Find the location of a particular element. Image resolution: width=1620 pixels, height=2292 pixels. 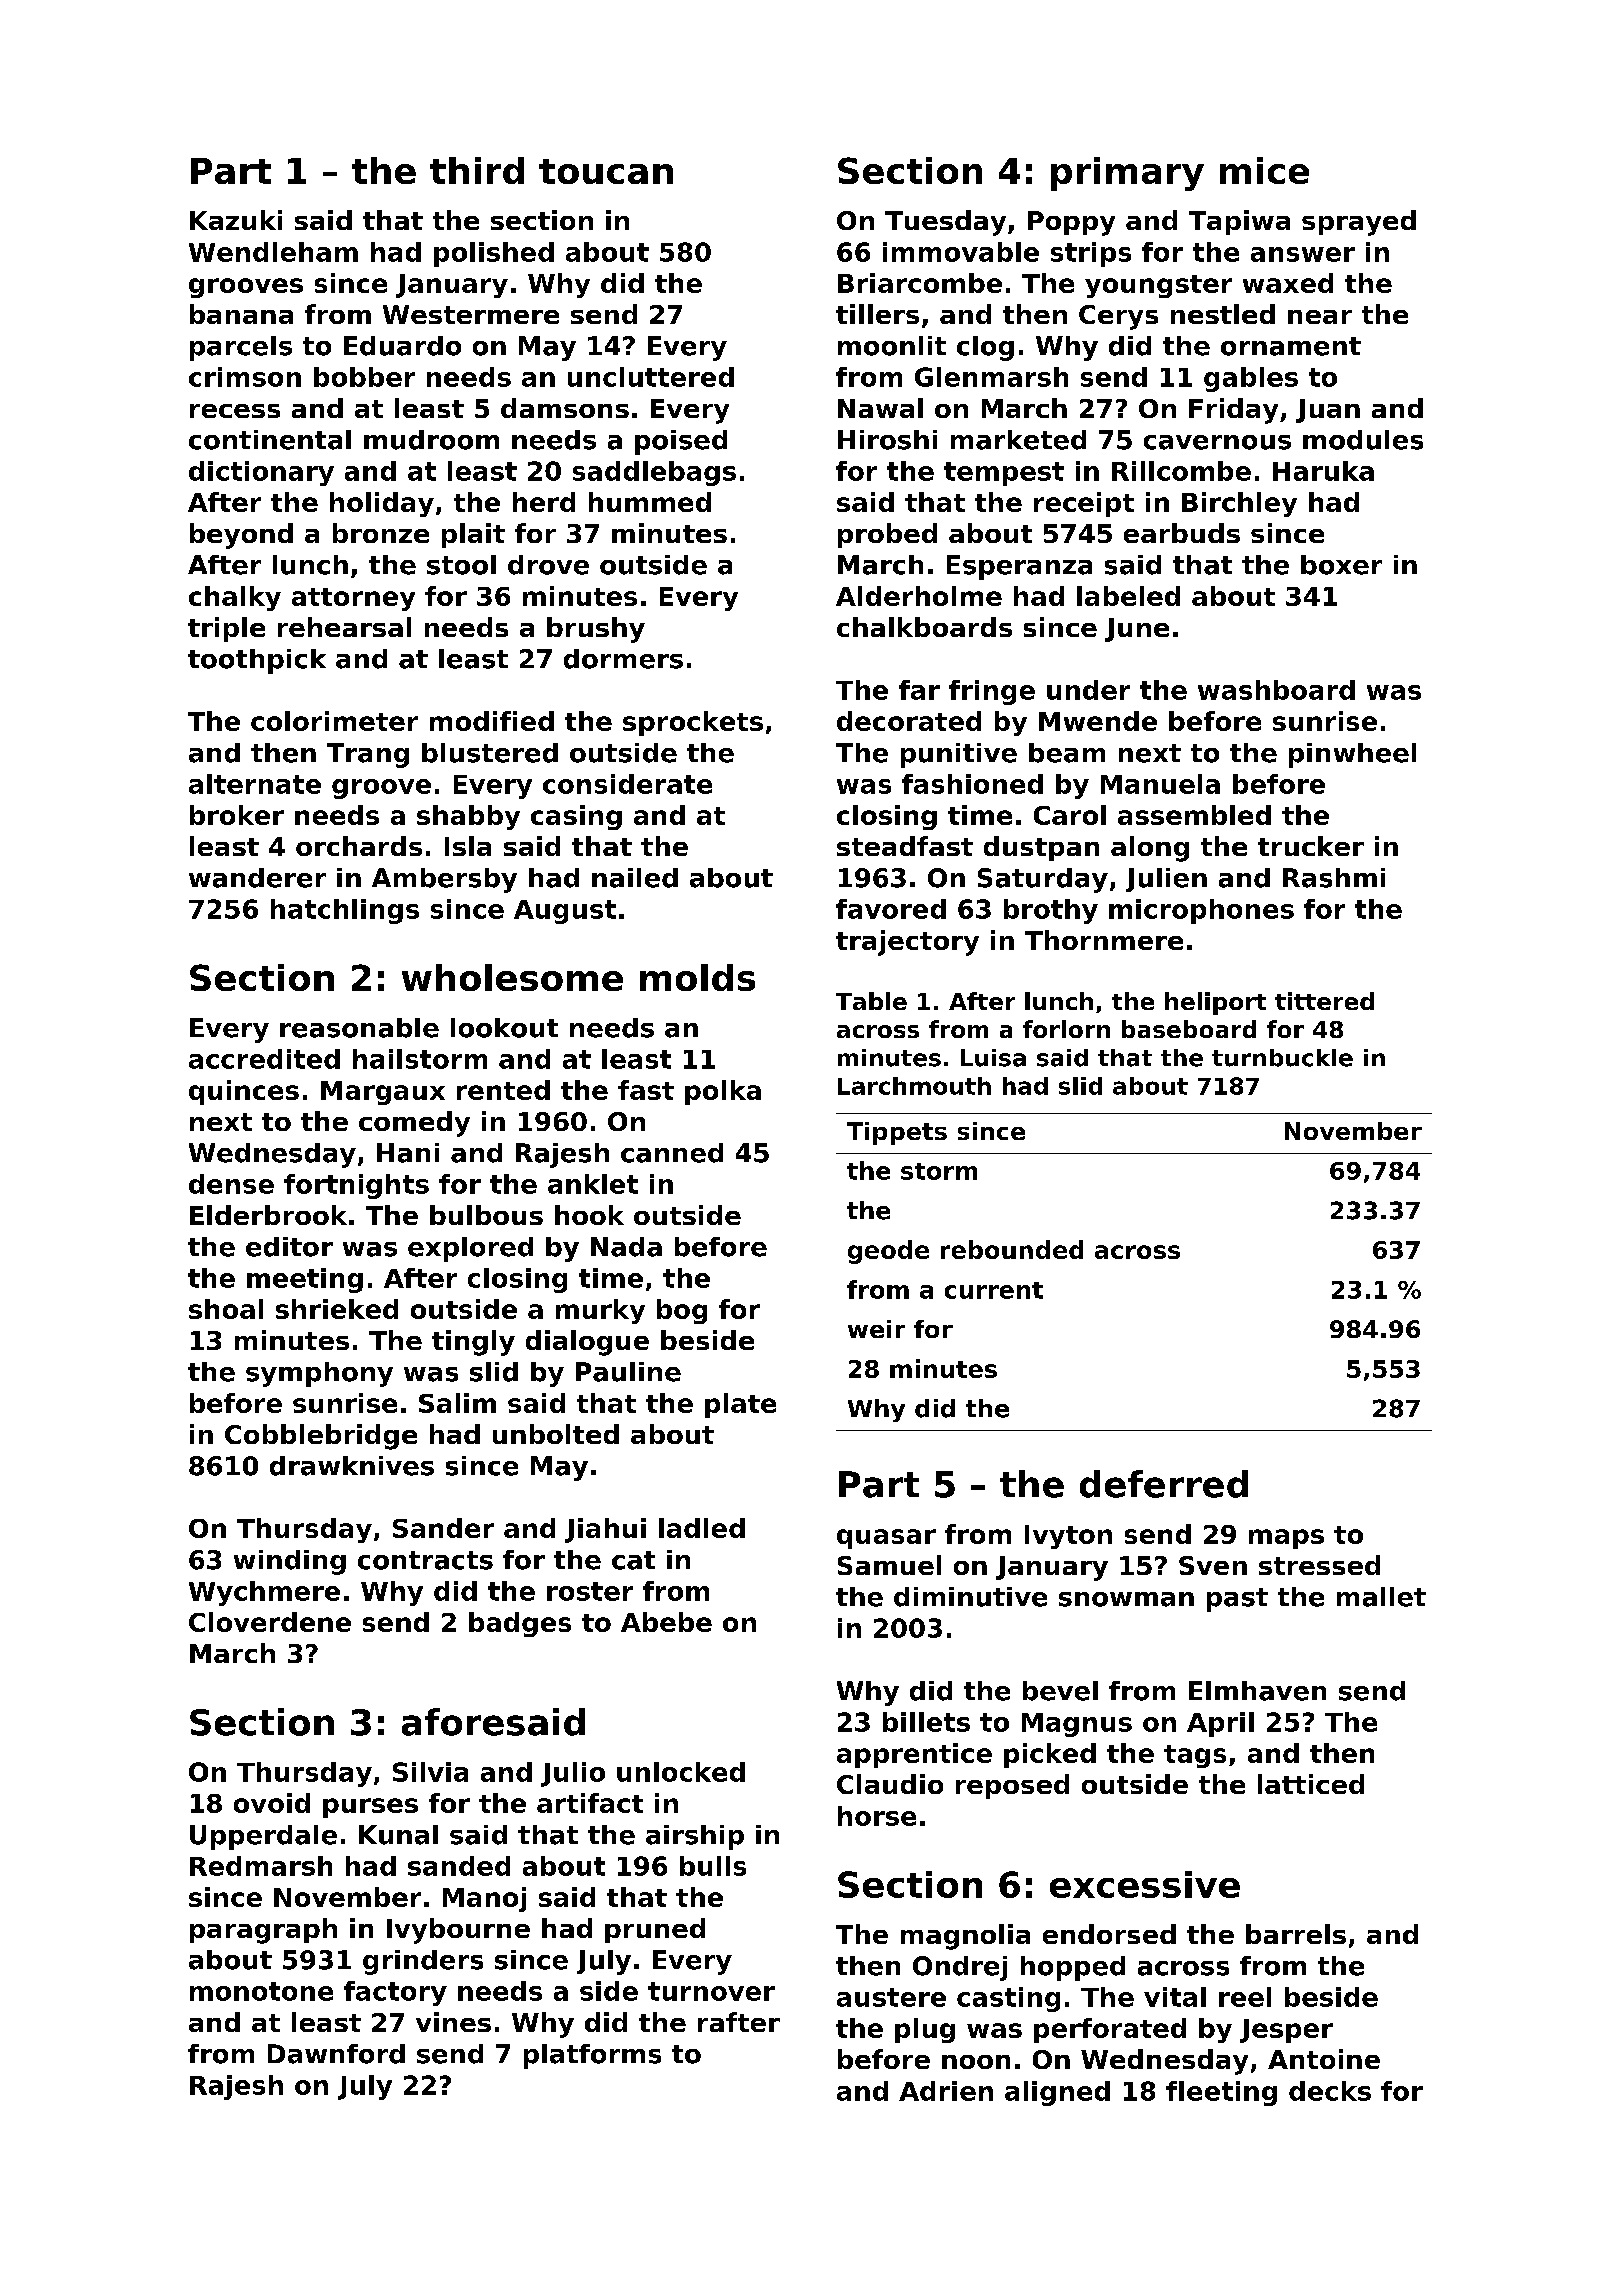

Kazuki is located at coordinates (236, 220).
